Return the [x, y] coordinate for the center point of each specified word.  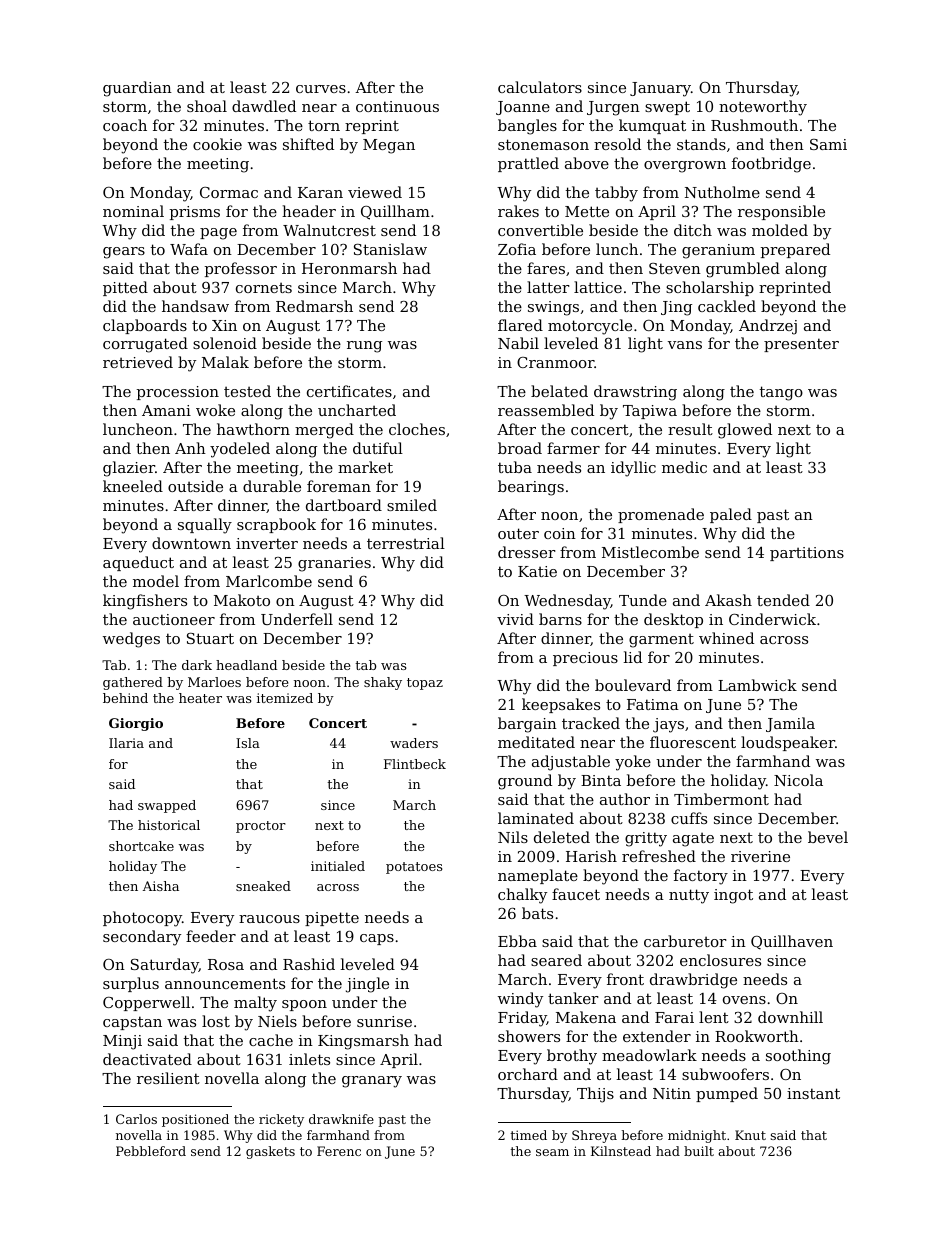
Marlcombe [269, 581]
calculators [540, 87]
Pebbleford [151, 1151]
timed [528, 1135]
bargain [527, 725]
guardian [137, 89]
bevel [828, 837]
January [660, 89]
